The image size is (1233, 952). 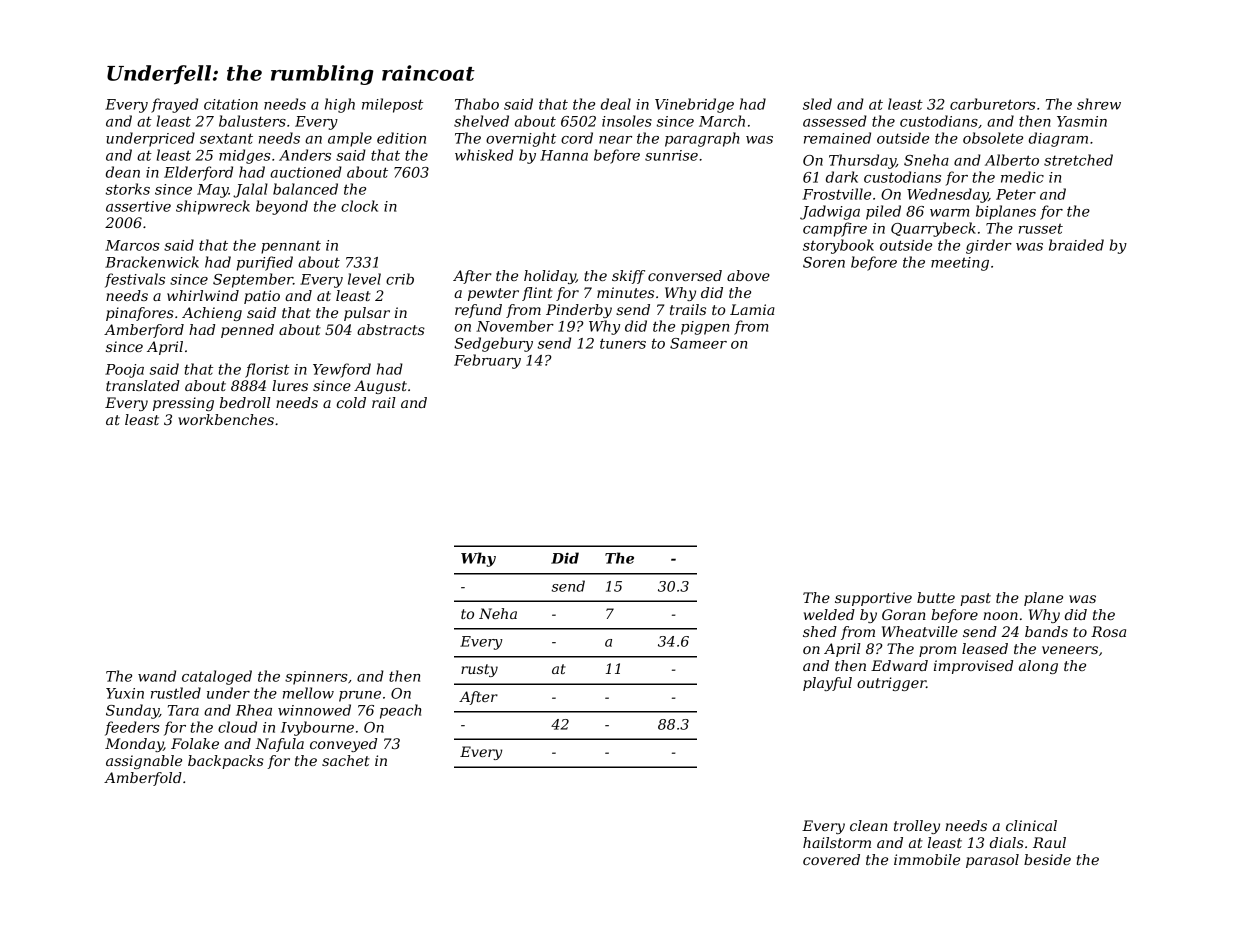 What do you see at coordinates (694, 105) in the screenshot?
I see `Vinebridge` at bounding box center [694, 105].
